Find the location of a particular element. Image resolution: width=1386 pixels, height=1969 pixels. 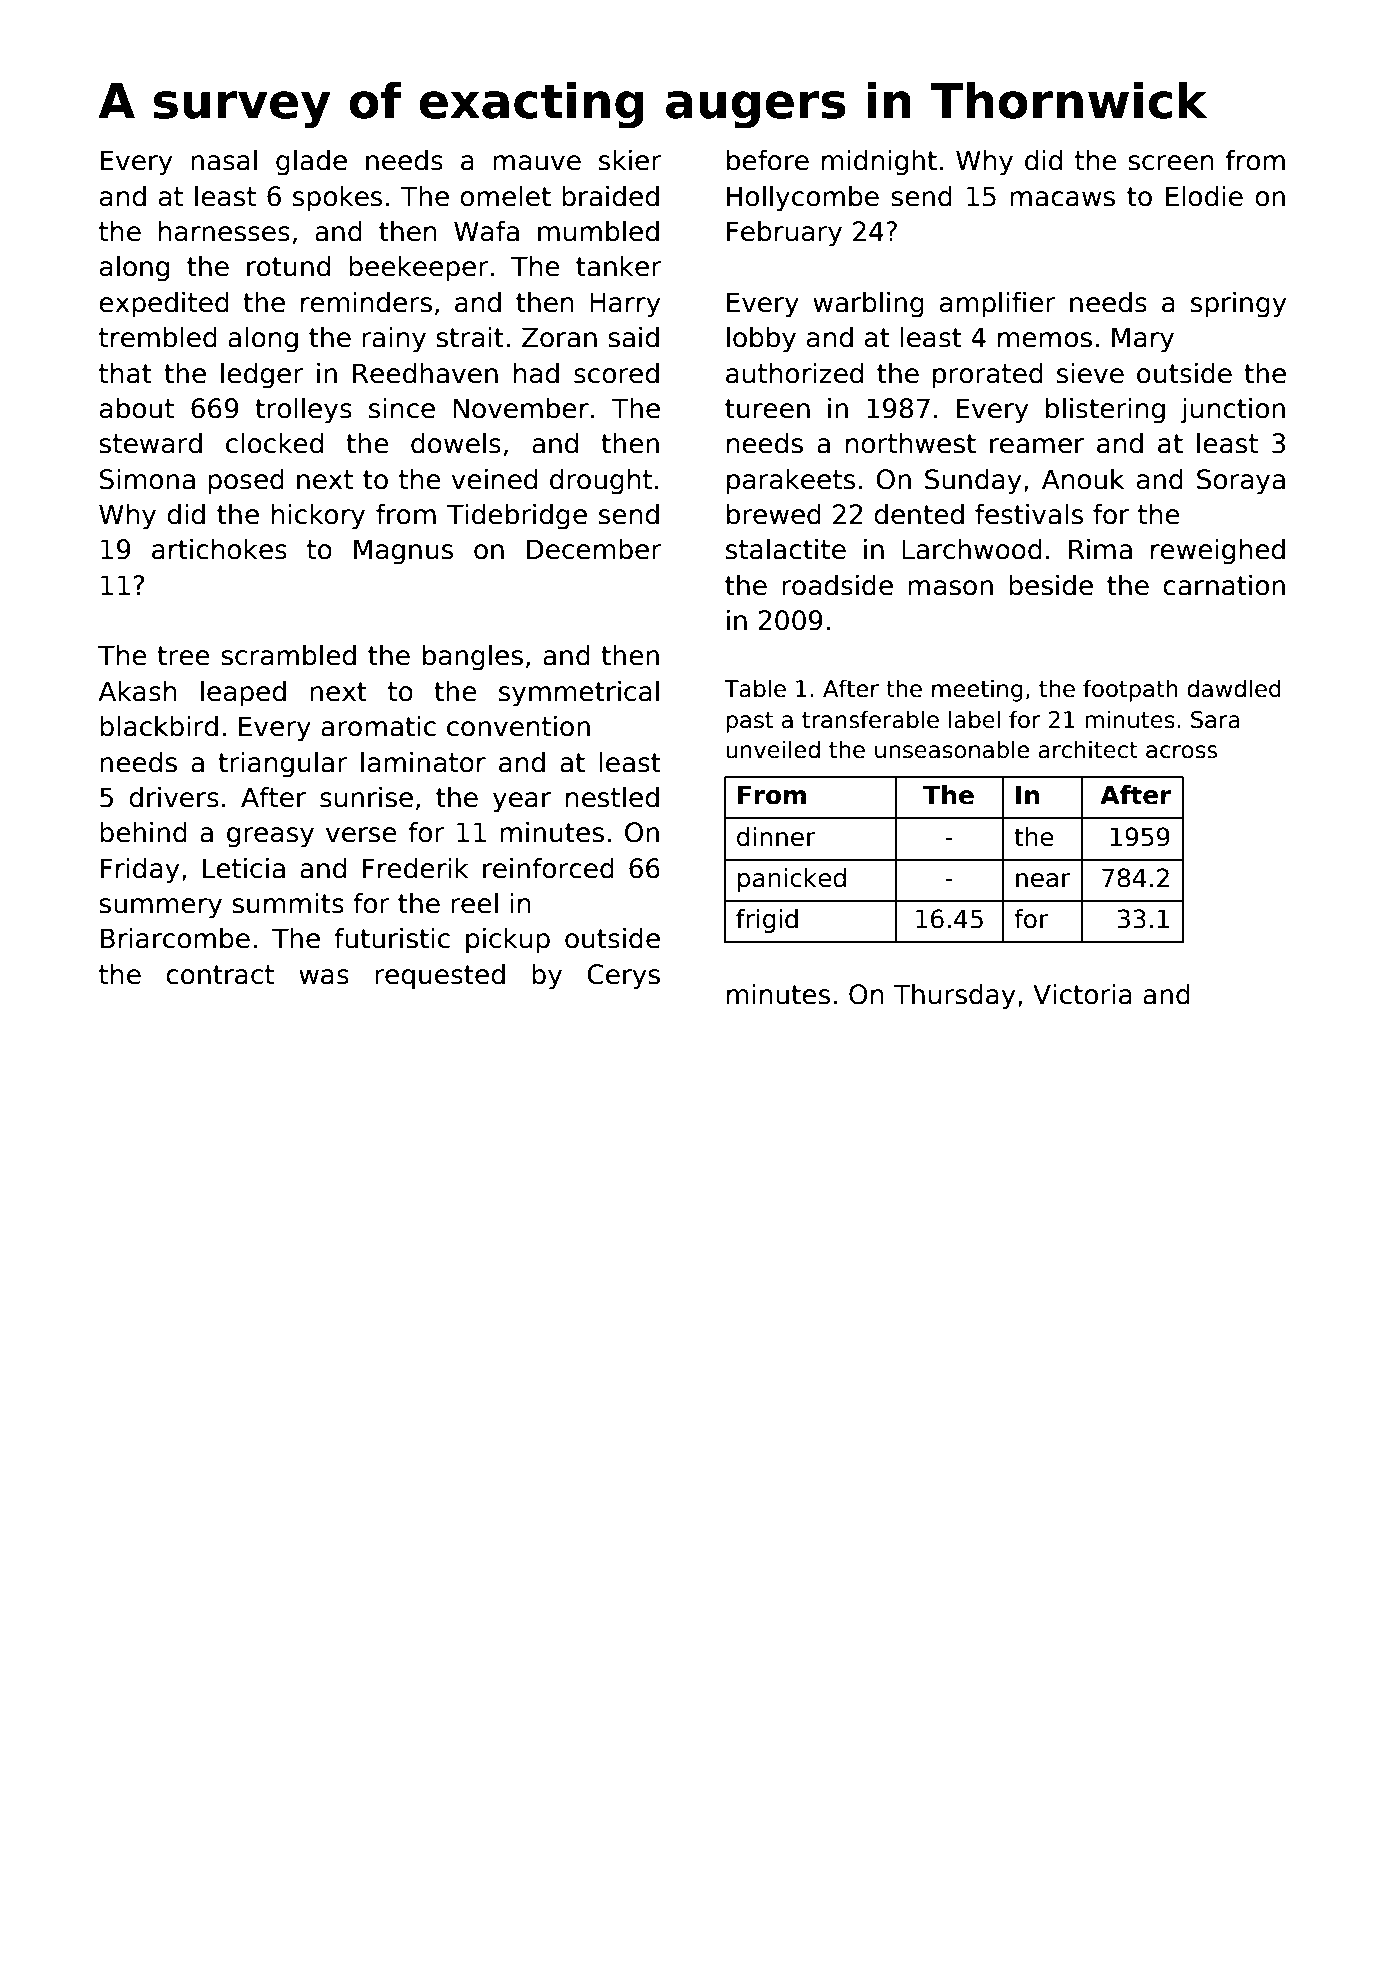

carnation is located at coordinates (1224, 585).
